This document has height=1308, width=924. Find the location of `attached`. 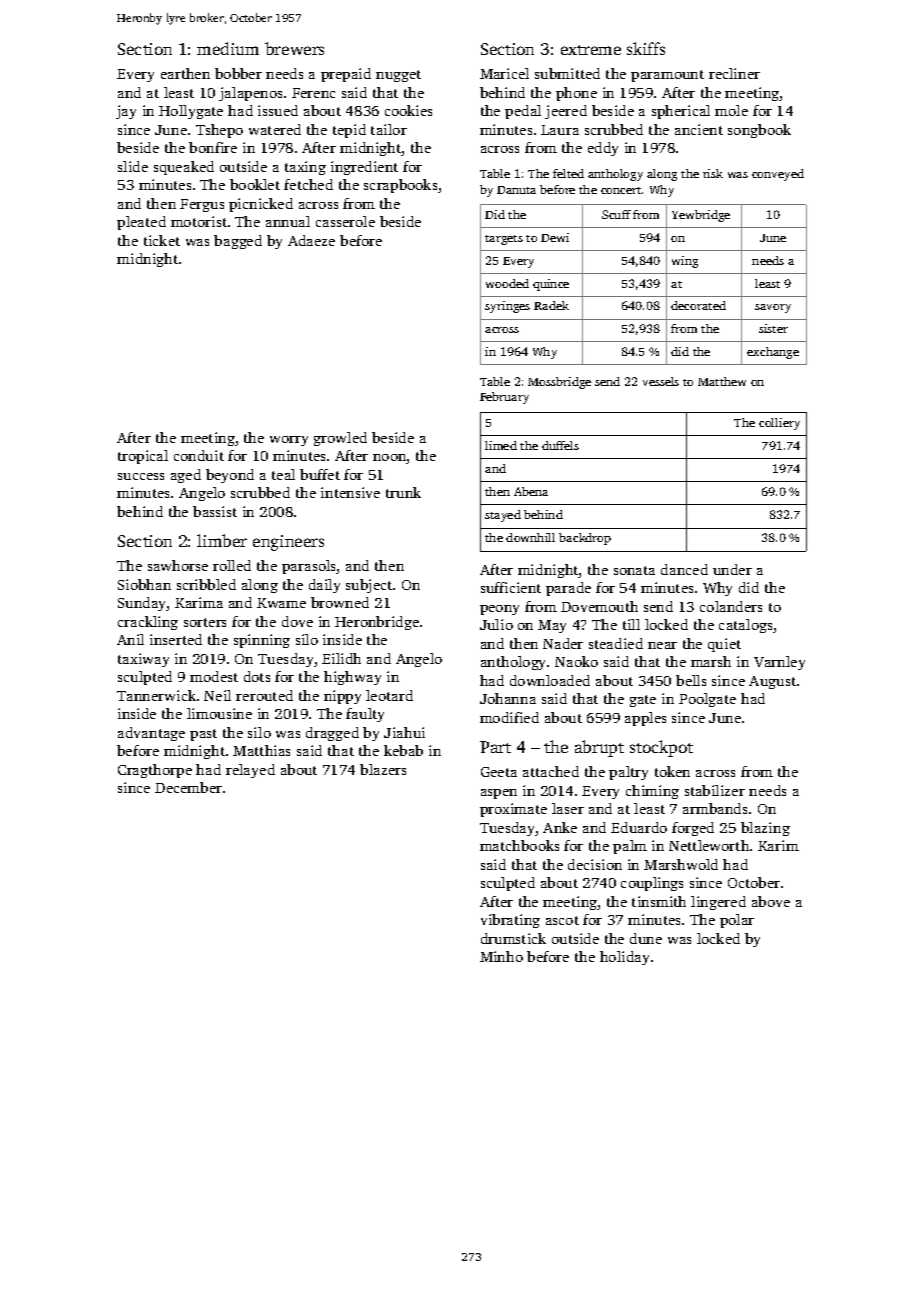

attached is located at coordinates (551, 771).
